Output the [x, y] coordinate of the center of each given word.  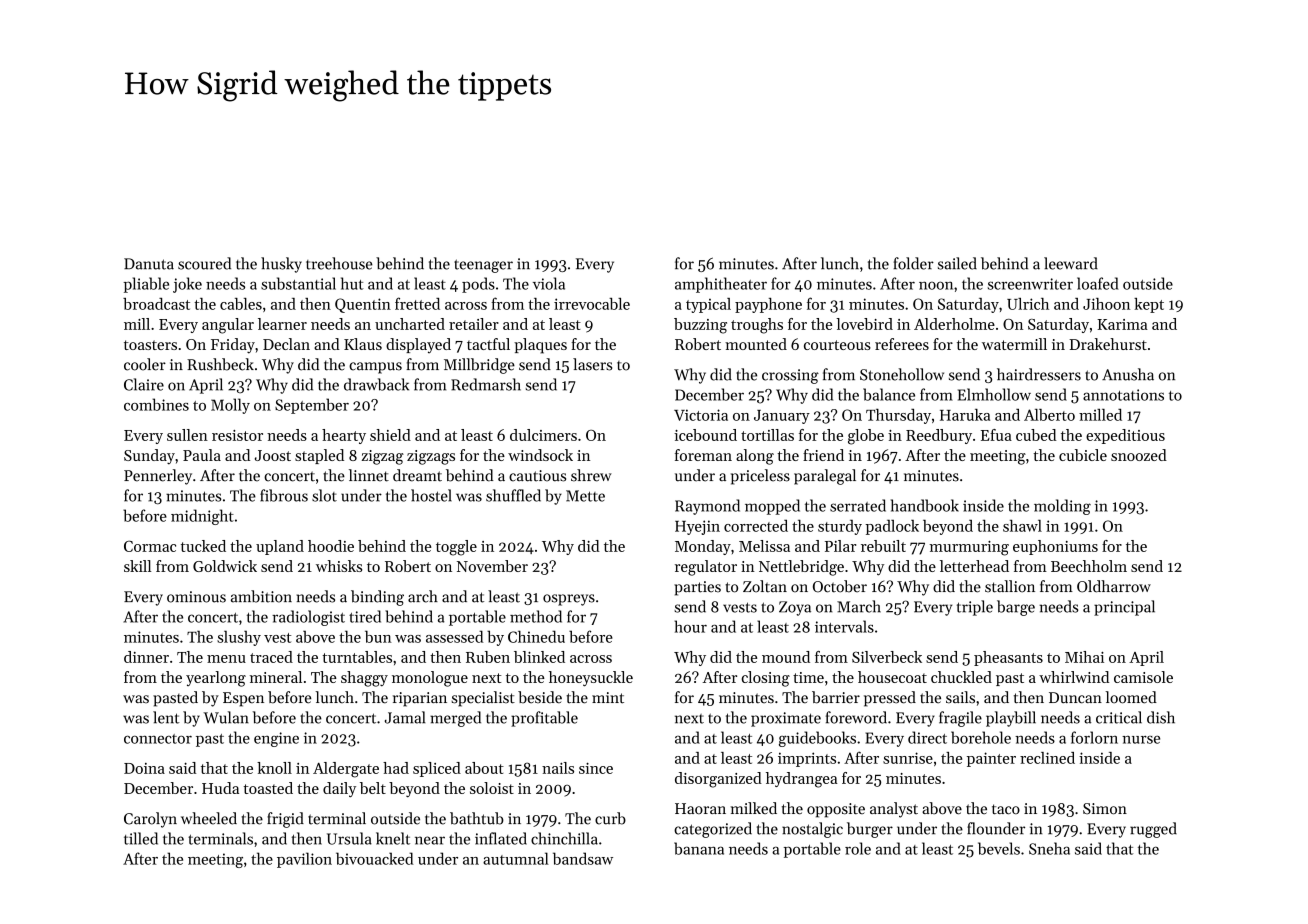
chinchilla [564, 838]
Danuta [149, 264]
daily [339, 789]
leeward [1071, 263]
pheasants [1008, 658]
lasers [592, 364]
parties [697, 588]
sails [960, 697]
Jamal [405, 717]
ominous [196, 597]
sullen [187, 435]
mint [608, 698]
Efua [996, 435]
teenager [483, 266]
